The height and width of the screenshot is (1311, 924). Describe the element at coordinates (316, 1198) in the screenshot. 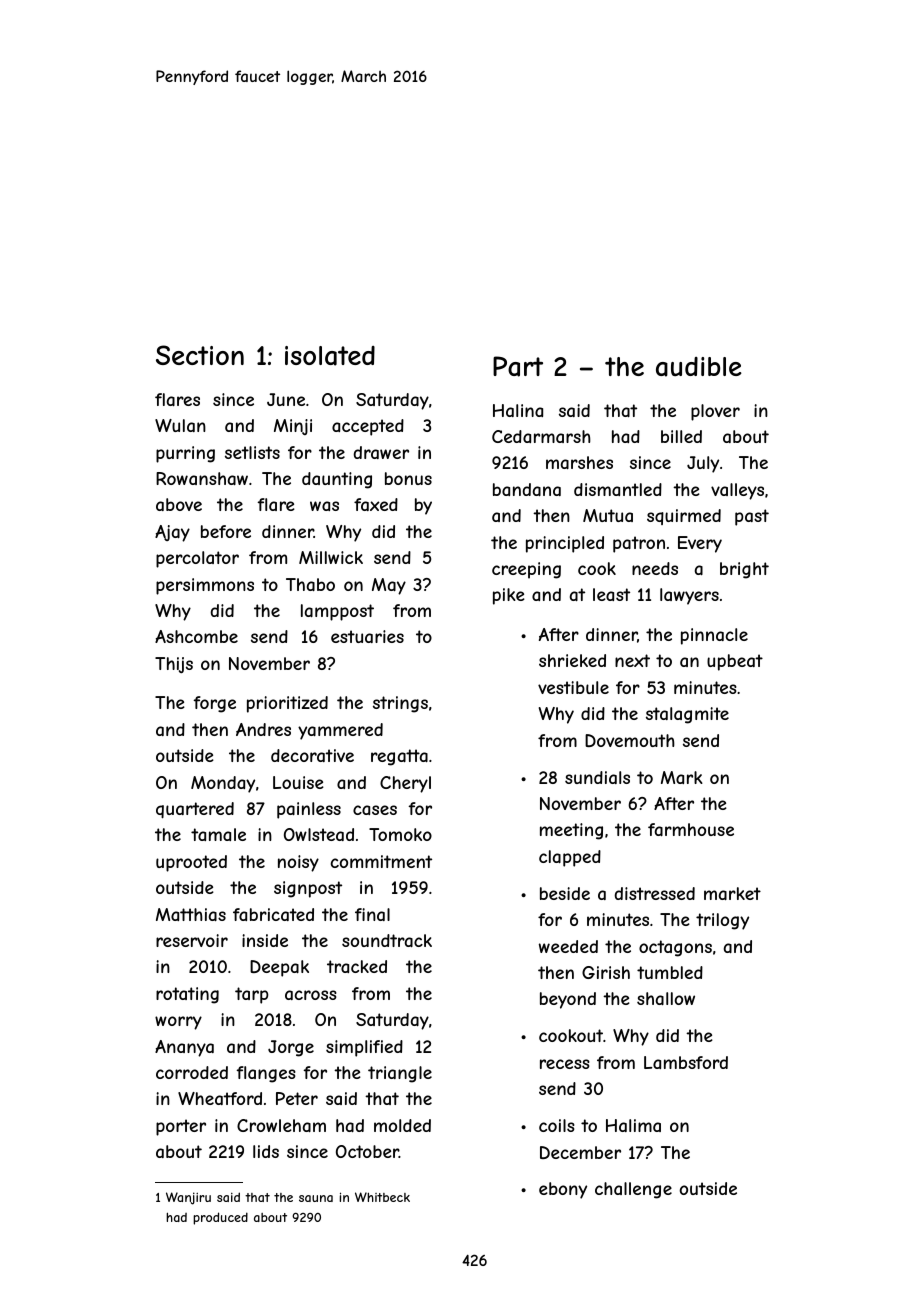

I see `sauna` at that location.
